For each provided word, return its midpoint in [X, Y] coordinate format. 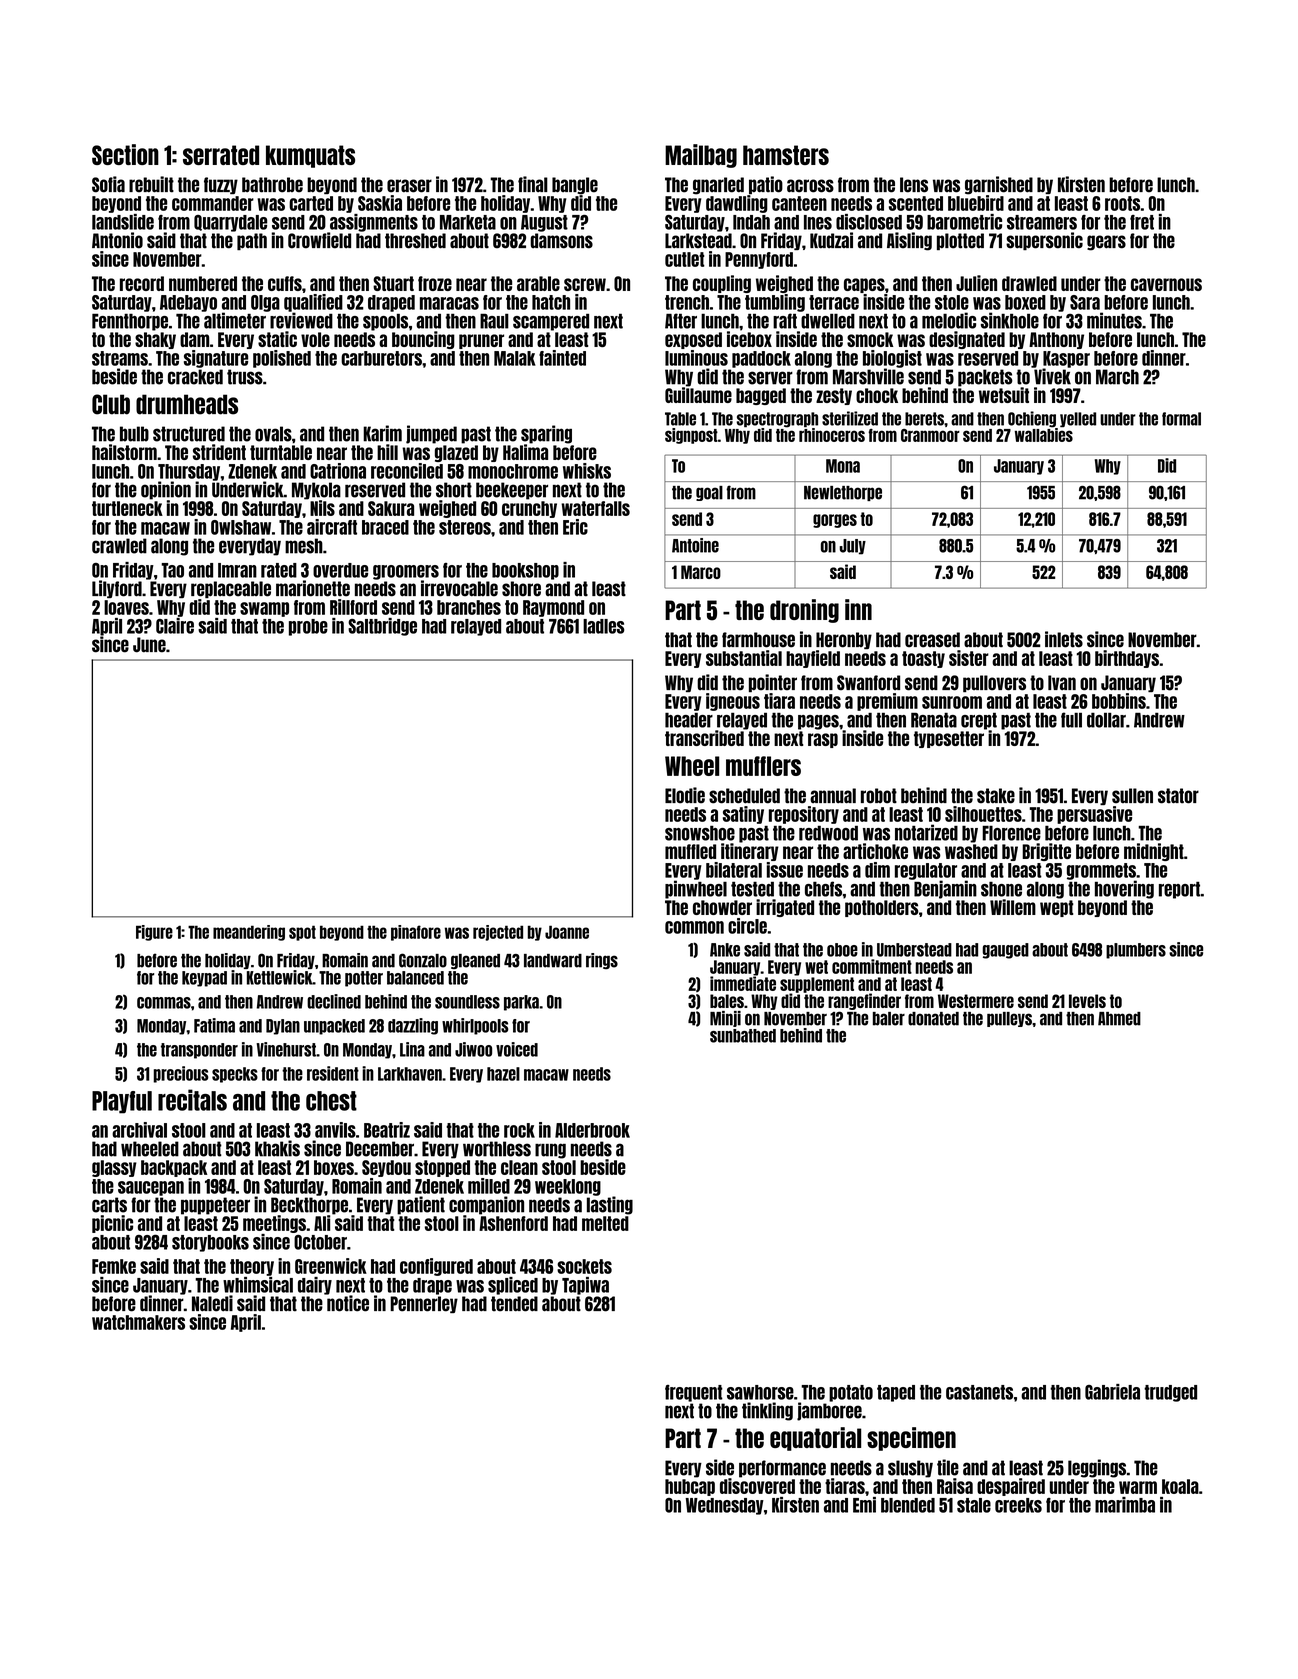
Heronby [844, 640]
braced [385, 527]
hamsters [786, 155]
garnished [999, 185]
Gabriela [1112, 1392]
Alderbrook [592, 1130]
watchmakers [138, 1322]
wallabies [1044, 435]
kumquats [310, 156]
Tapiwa [585, 1286]
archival [139, 1130]
